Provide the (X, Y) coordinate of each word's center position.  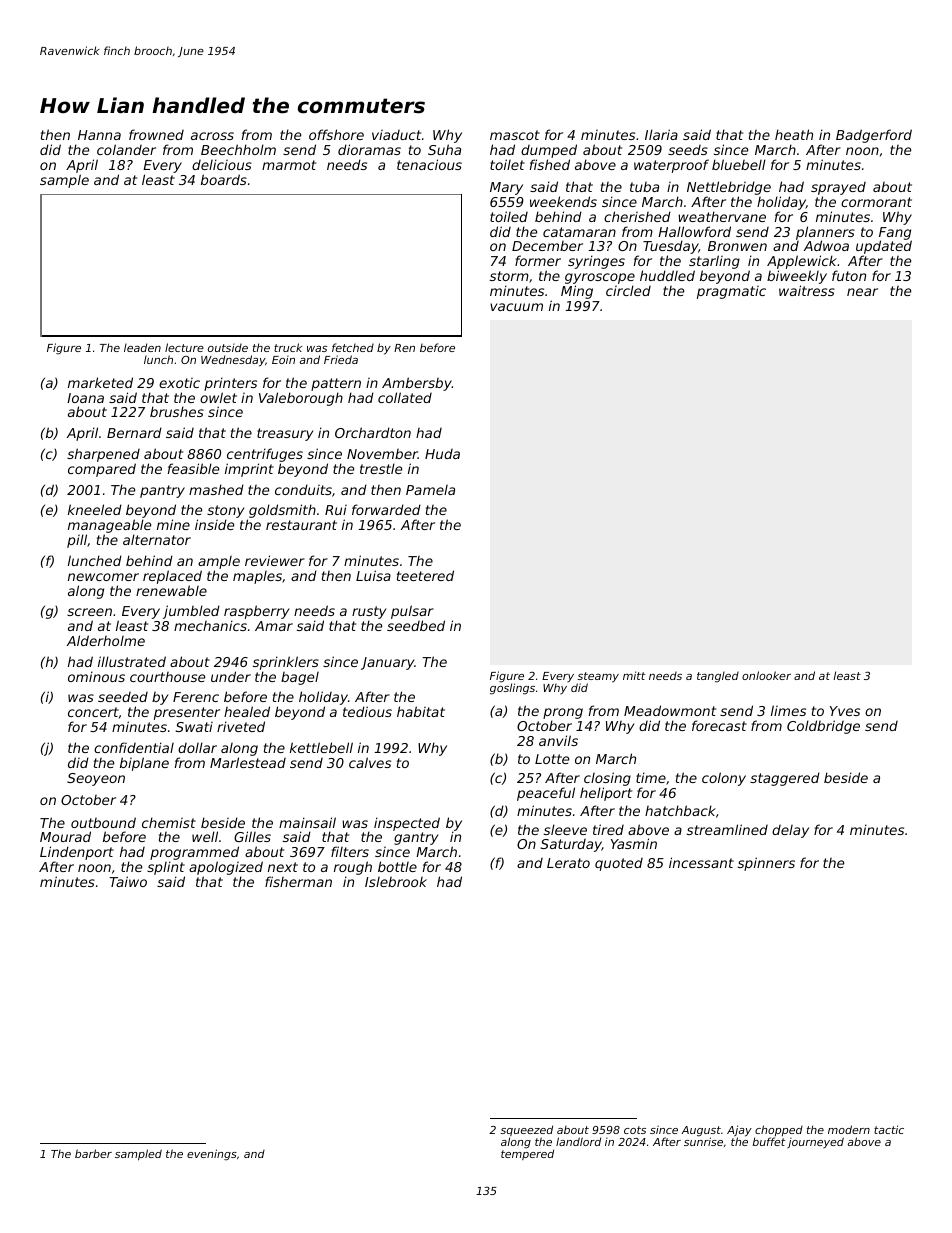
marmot (289, 165)
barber (93, 1153)
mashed (216, 489)
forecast (719, 725)
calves (370, 762)
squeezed (526, 1130)
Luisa (373, 575)
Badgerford (874, 136)
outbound (103, 822)
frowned (156, 134)
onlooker (766, 675)
